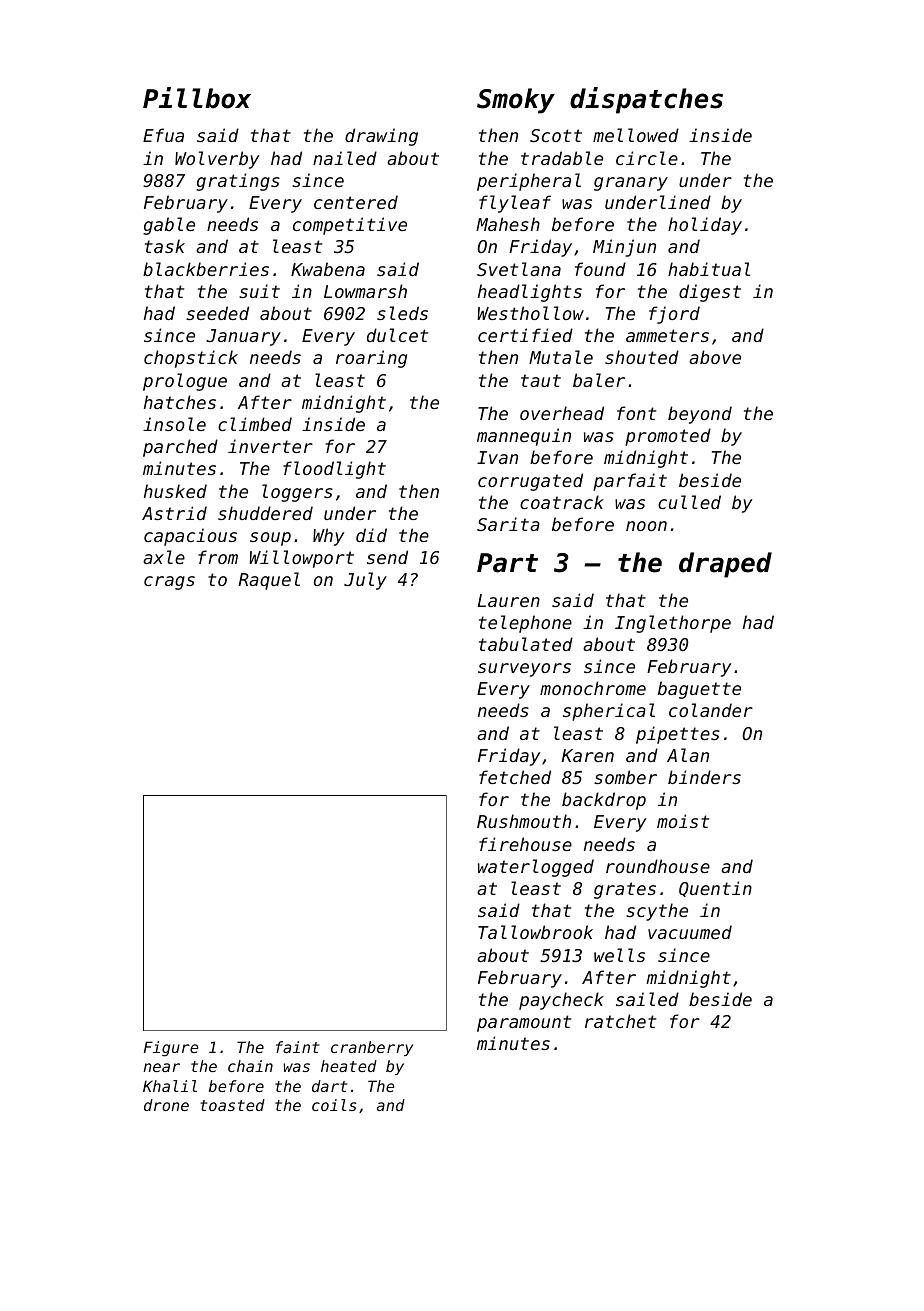  What do you see at coordinates (232, 1105) in the image?
I see `toasted` at bounding box center [232, 1105].
